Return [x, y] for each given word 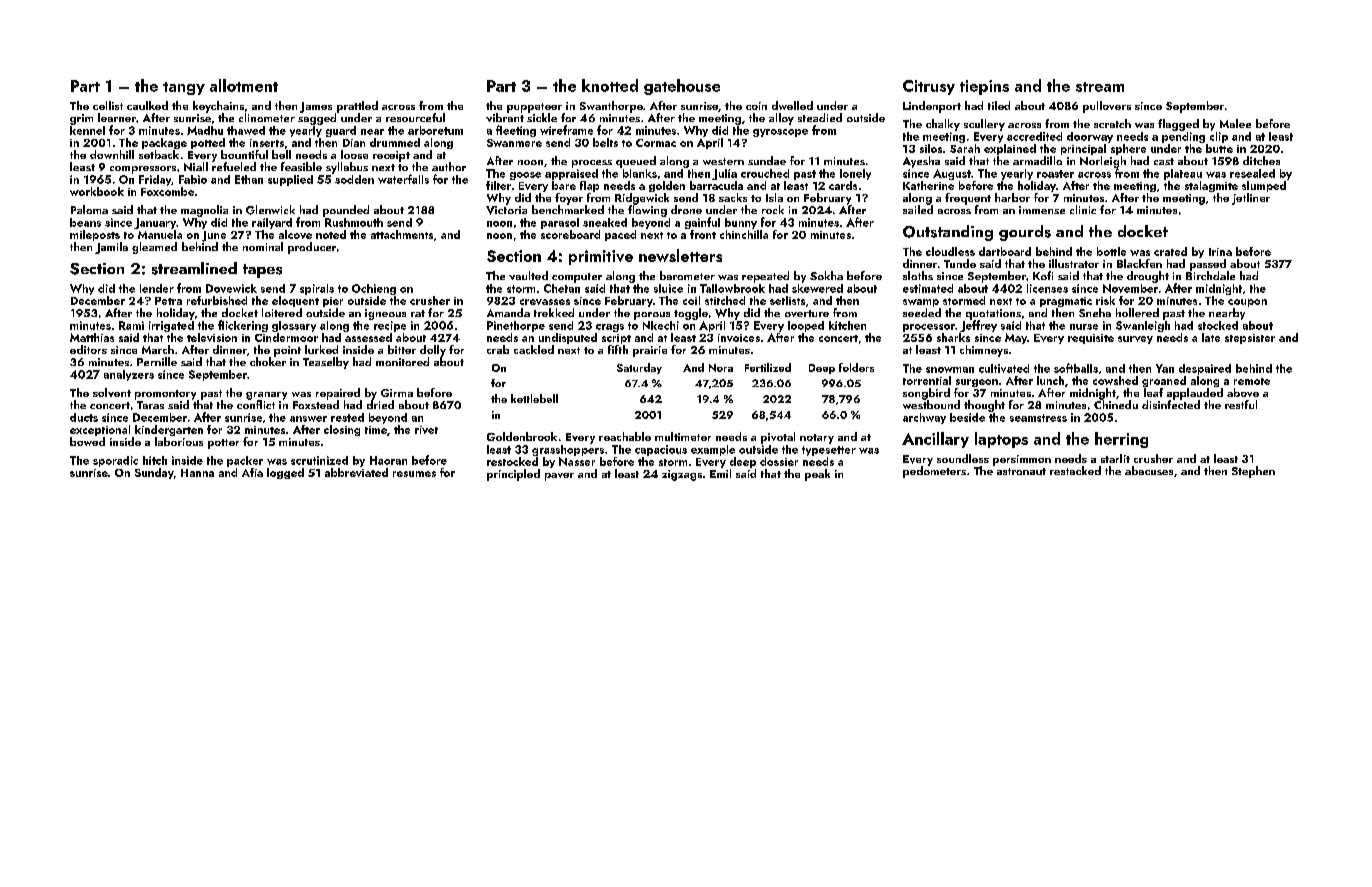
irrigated [171, 326]
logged [285, 473]
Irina [1220, 252]
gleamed [154, 248]
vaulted [528, 275]
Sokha [826, 275]
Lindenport [932, 107]
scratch [1112, 123]
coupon [1247, 303]
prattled [357, 107]
